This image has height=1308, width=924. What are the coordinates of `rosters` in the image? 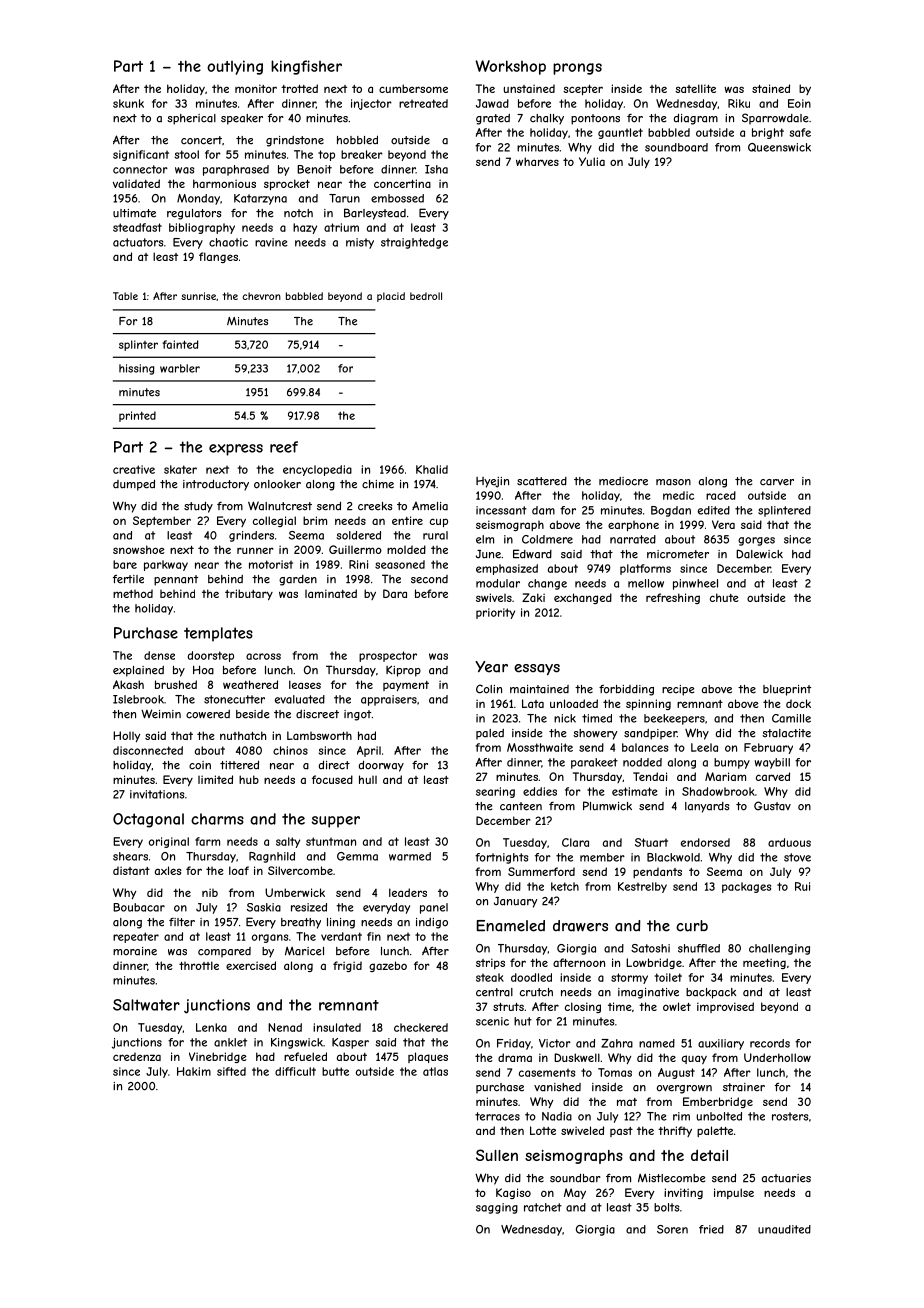 It's located at (790, 1116).
